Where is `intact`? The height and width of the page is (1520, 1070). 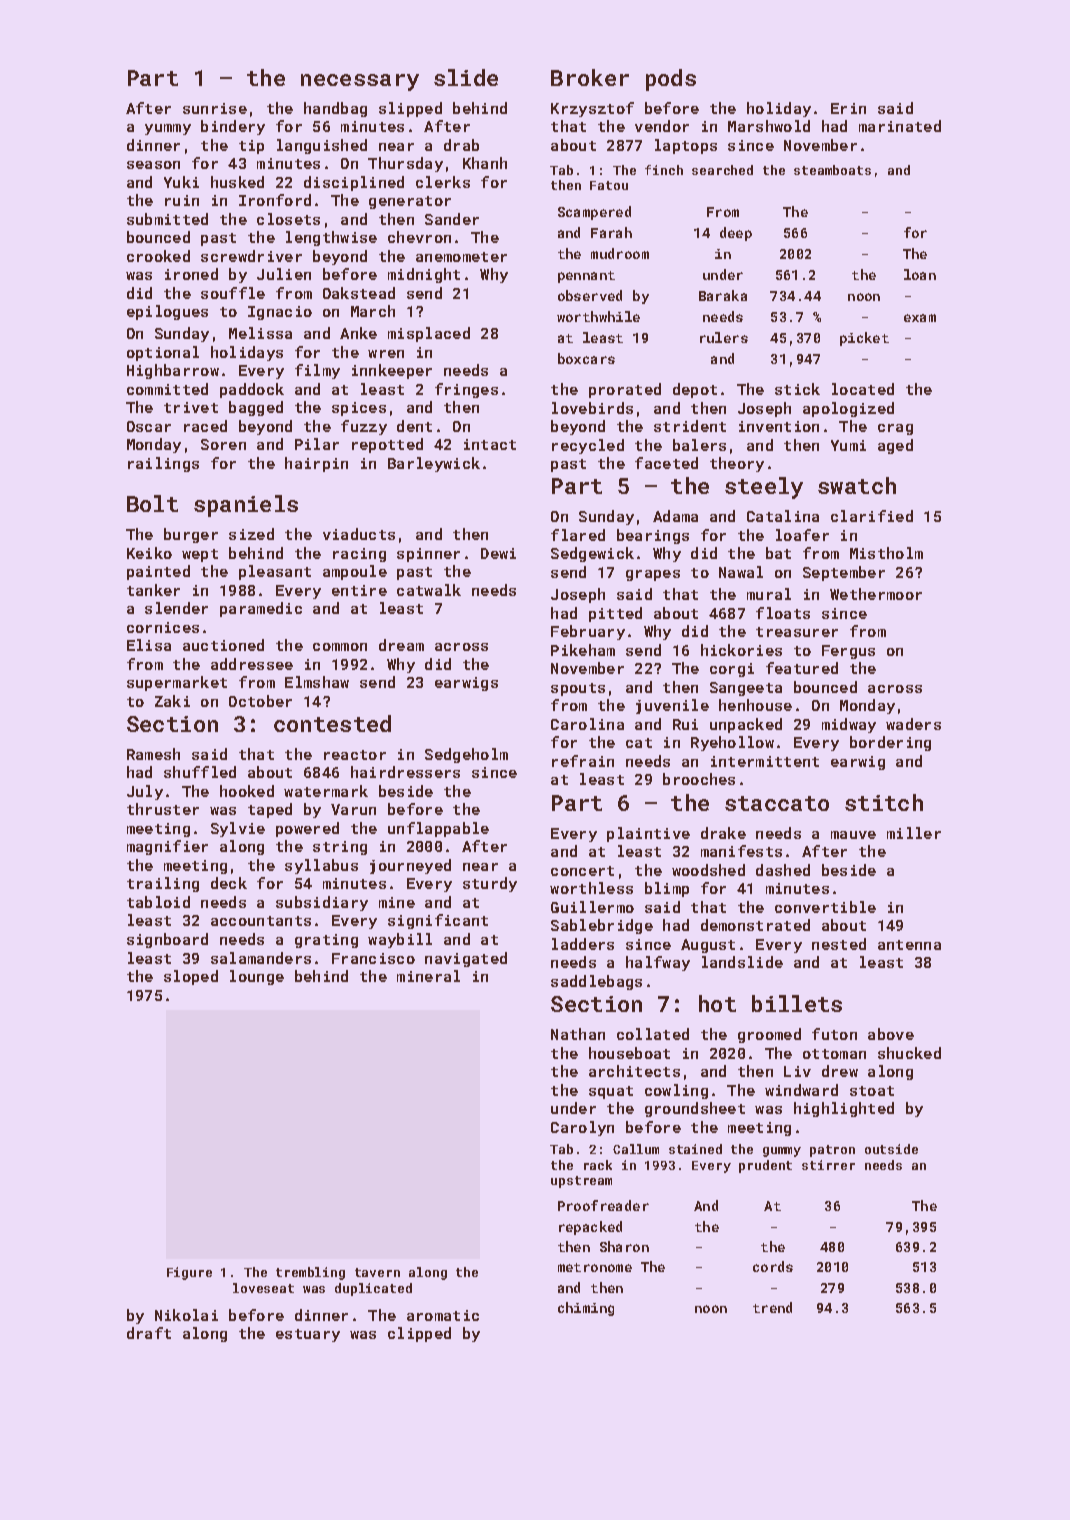
intact is located at coordinates (490, 444).
